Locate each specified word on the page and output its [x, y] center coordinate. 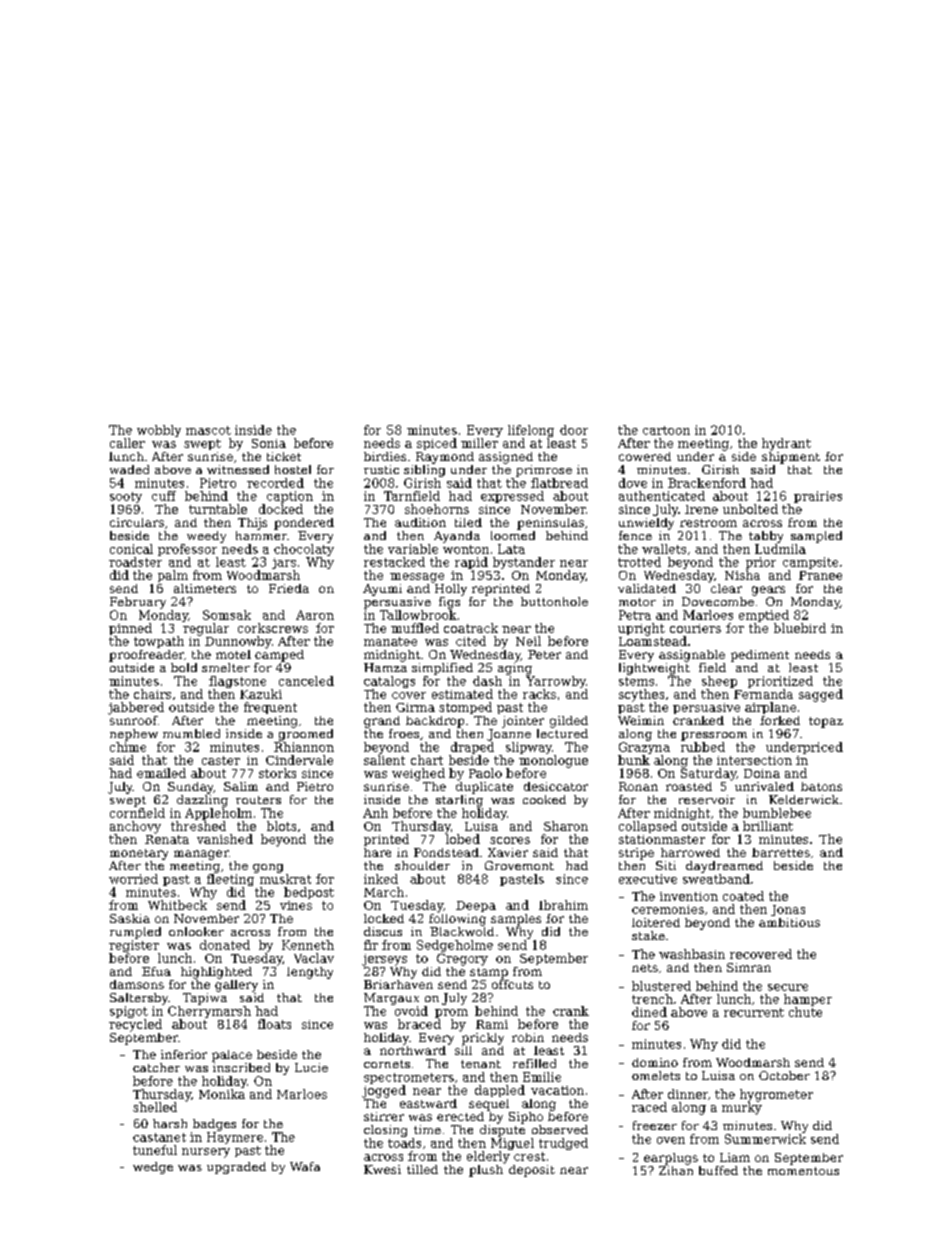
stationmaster [662, 839]
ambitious [789, 922]
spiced [437, 444]
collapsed [648, 827]
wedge [153, 1168]
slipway [529, 748]
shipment [791, 458]
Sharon [566, 826]
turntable [218, 509]
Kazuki [261, 694]
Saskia [130, 918]
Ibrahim [563, 905]
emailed [161, 773]
